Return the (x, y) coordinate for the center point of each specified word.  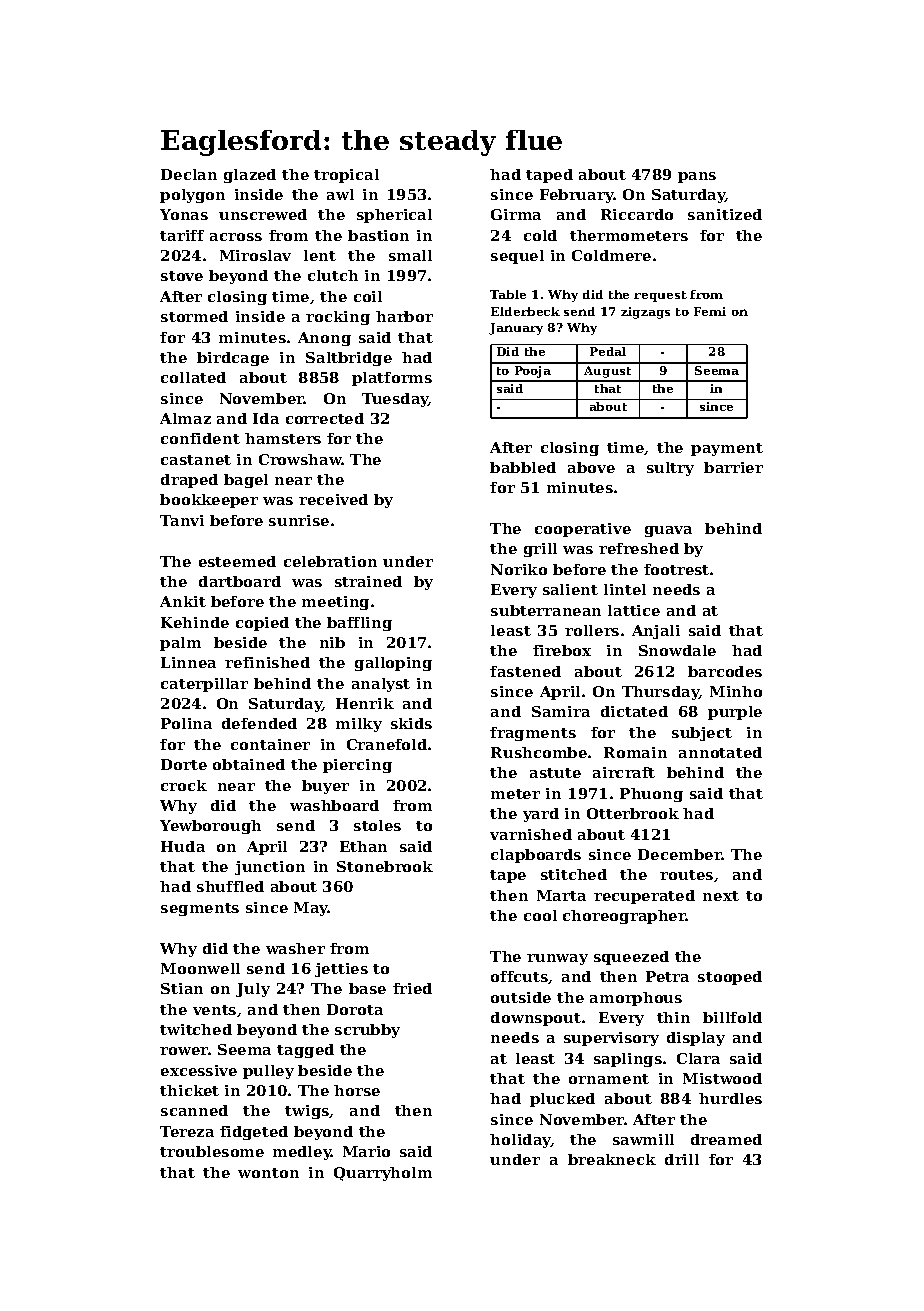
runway (557, 959)
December (680, 854)
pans (697, 177)
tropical (346, 176)
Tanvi (182, 520)
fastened (525, 671)
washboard (334, 805)
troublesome (212, 1151)
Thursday (660, 693)
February (577, 196)
